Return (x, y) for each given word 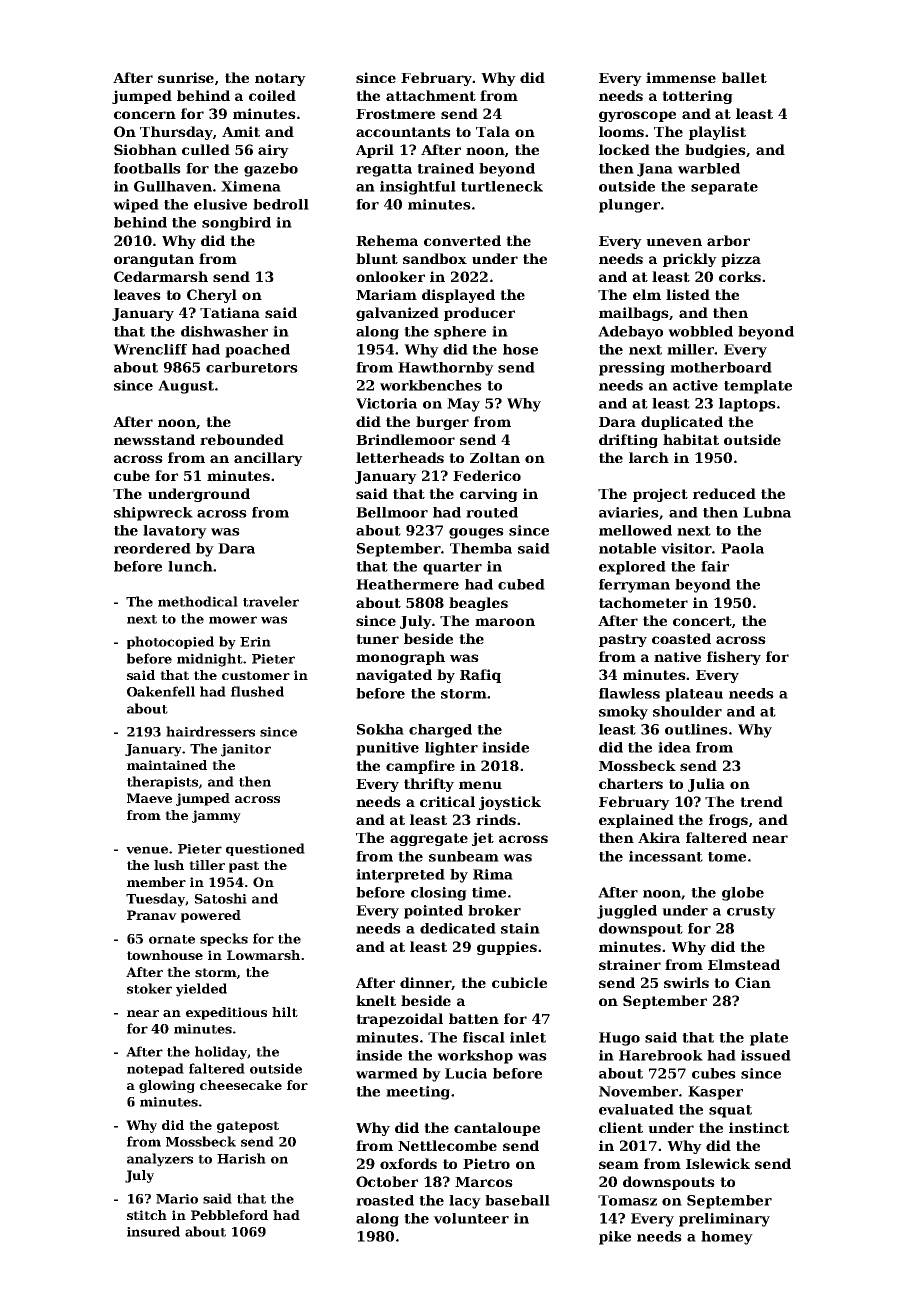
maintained (167, 765)
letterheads (400, 457)
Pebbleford (229, 1215)
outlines (696, 729)
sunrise (186, 77)
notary (280, 79)
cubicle (519, 982)
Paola (742, 548)
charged (440, 731)
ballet (744, 77)
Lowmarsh (263, 955)
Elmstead (744, 964)
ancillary (268, 459)
